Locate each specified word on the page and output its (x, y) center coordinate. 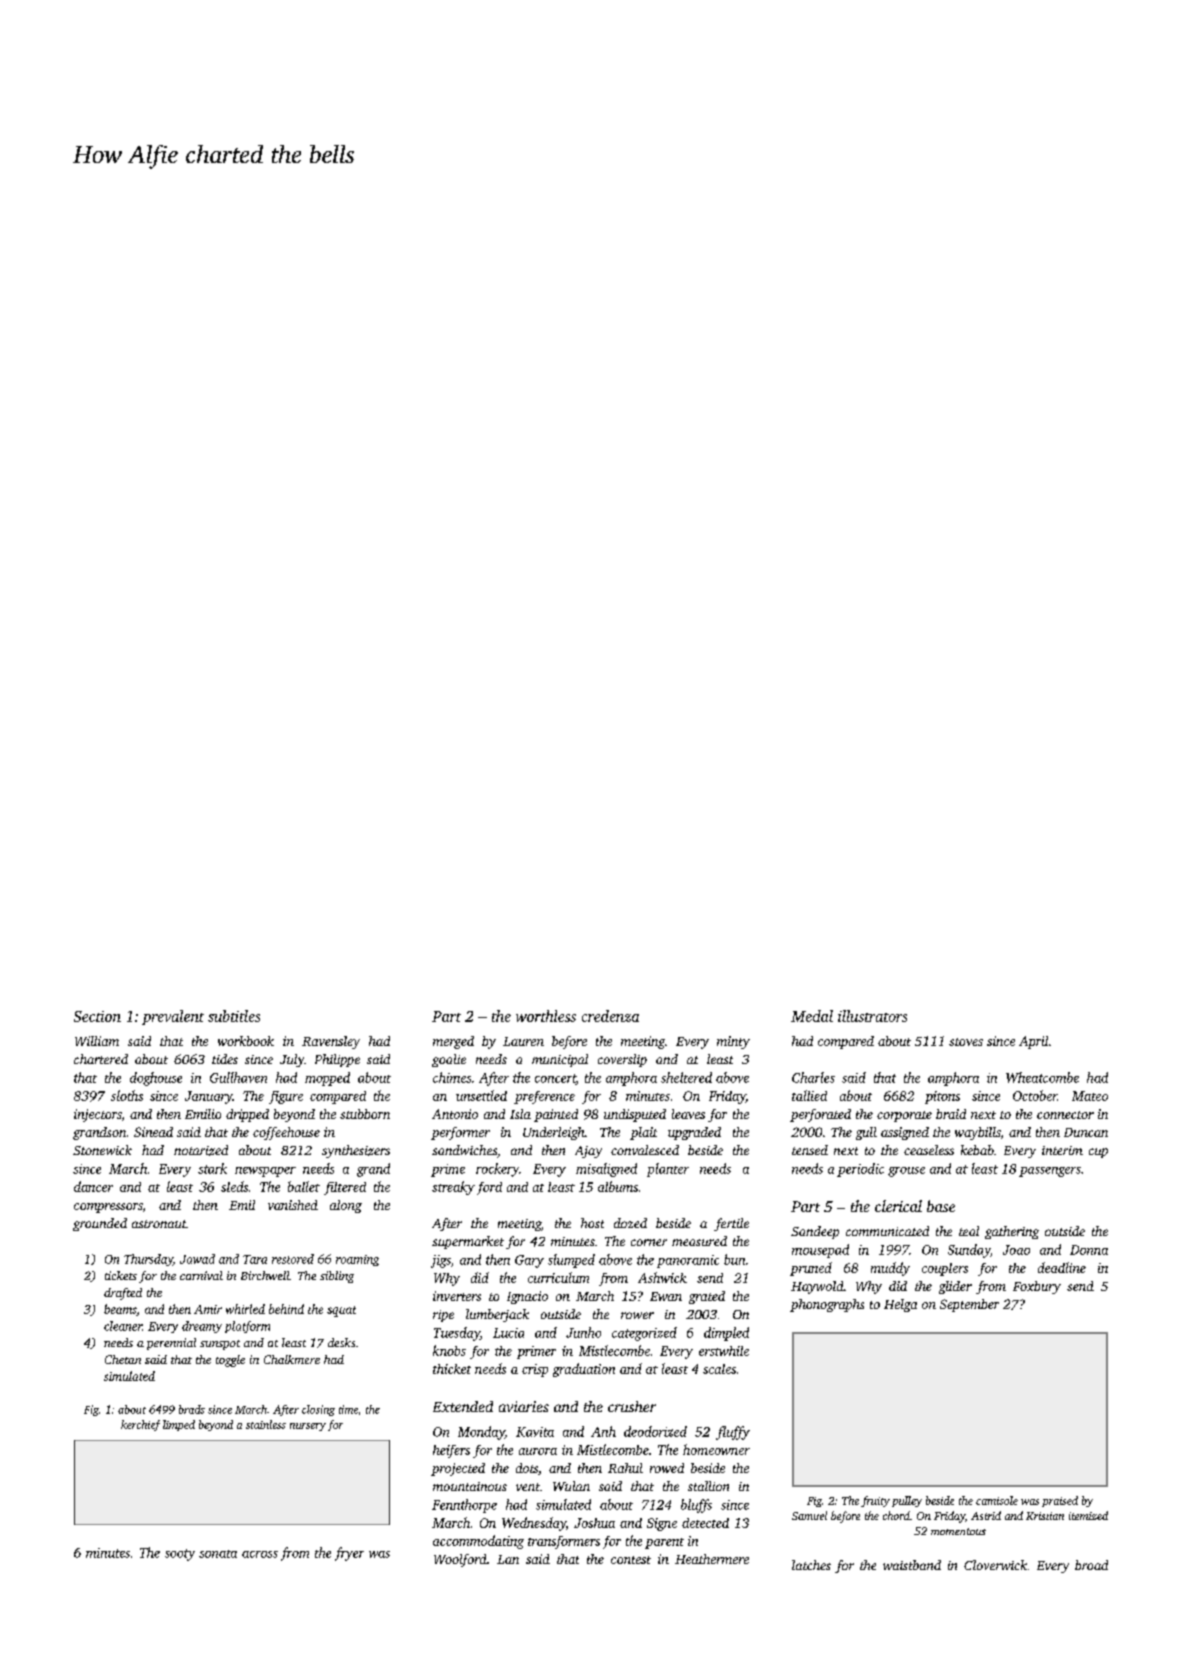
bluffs (696, 1506)
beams (120, 1310)
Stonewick (102, 1150)
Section (97, 1016)
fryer (349, 1554)
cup (1098, 1153)
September (969, 1305)
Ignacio (527, 1297)
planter (668, 1170)
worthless (546, 1016)
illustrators (872, 1016)
